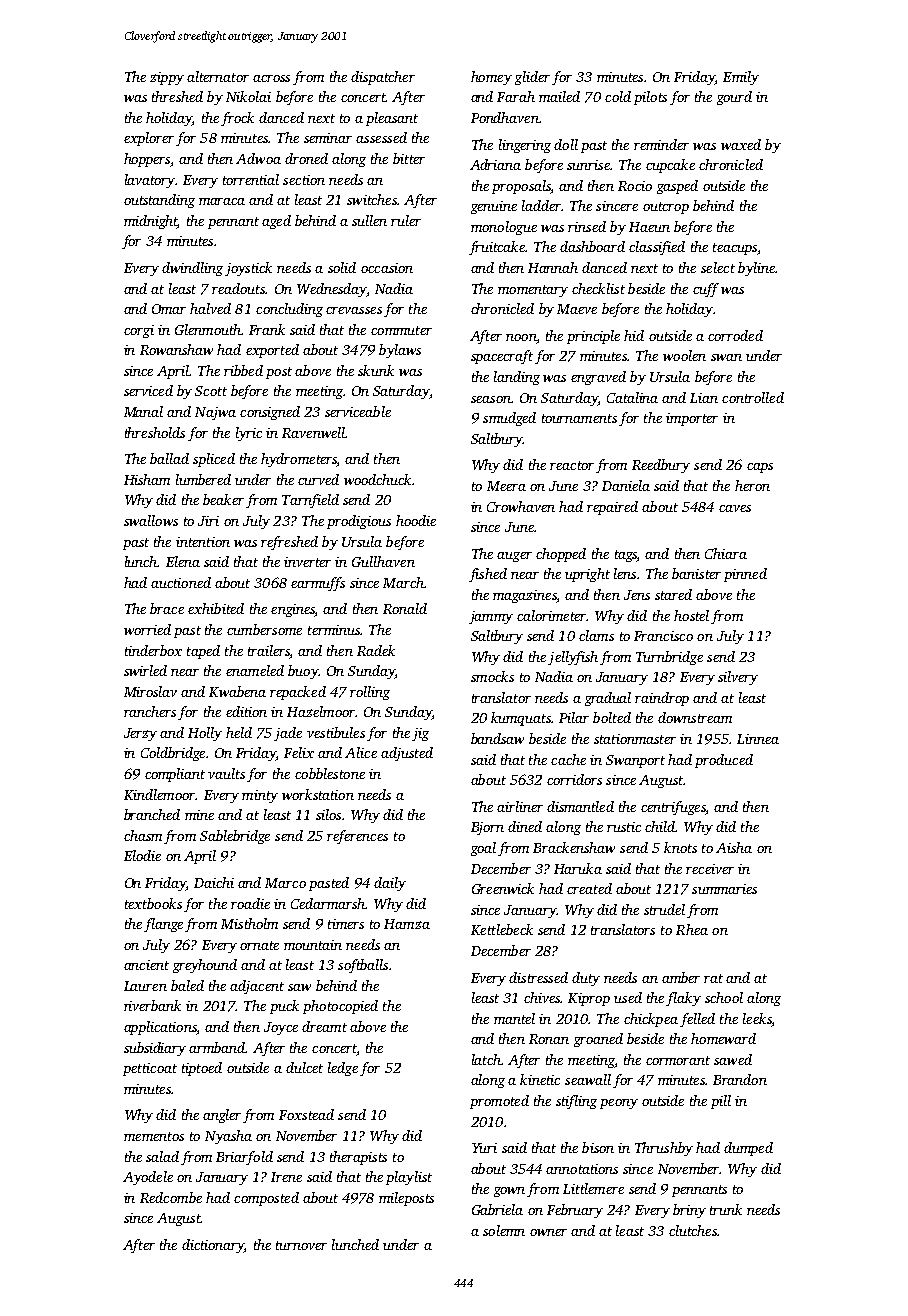 The width and height of the document is (908, 1316). I want to click on dictionary, so click(213, 1246).
